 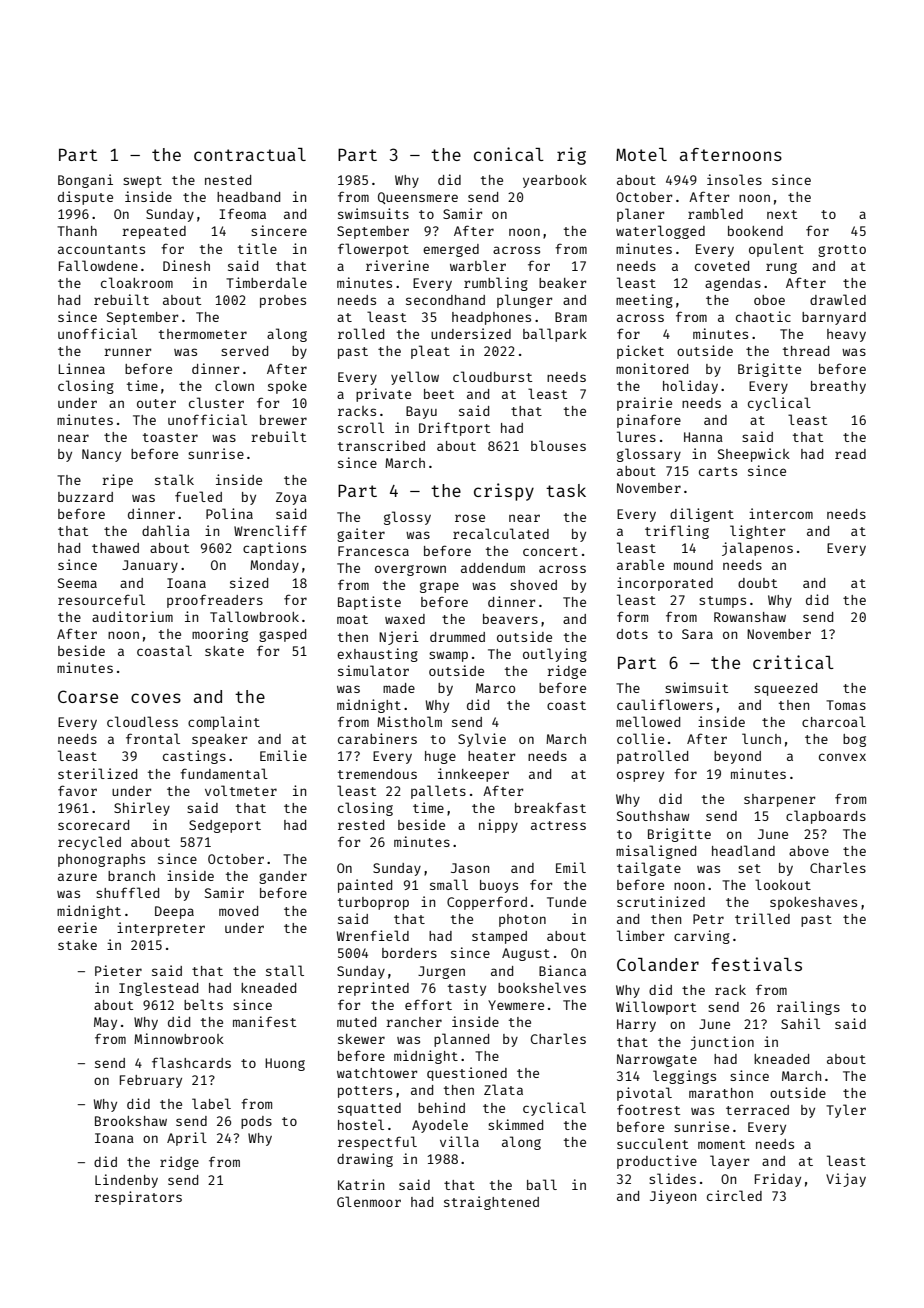 I want to click on blouses, so click(x=558, y=445).
